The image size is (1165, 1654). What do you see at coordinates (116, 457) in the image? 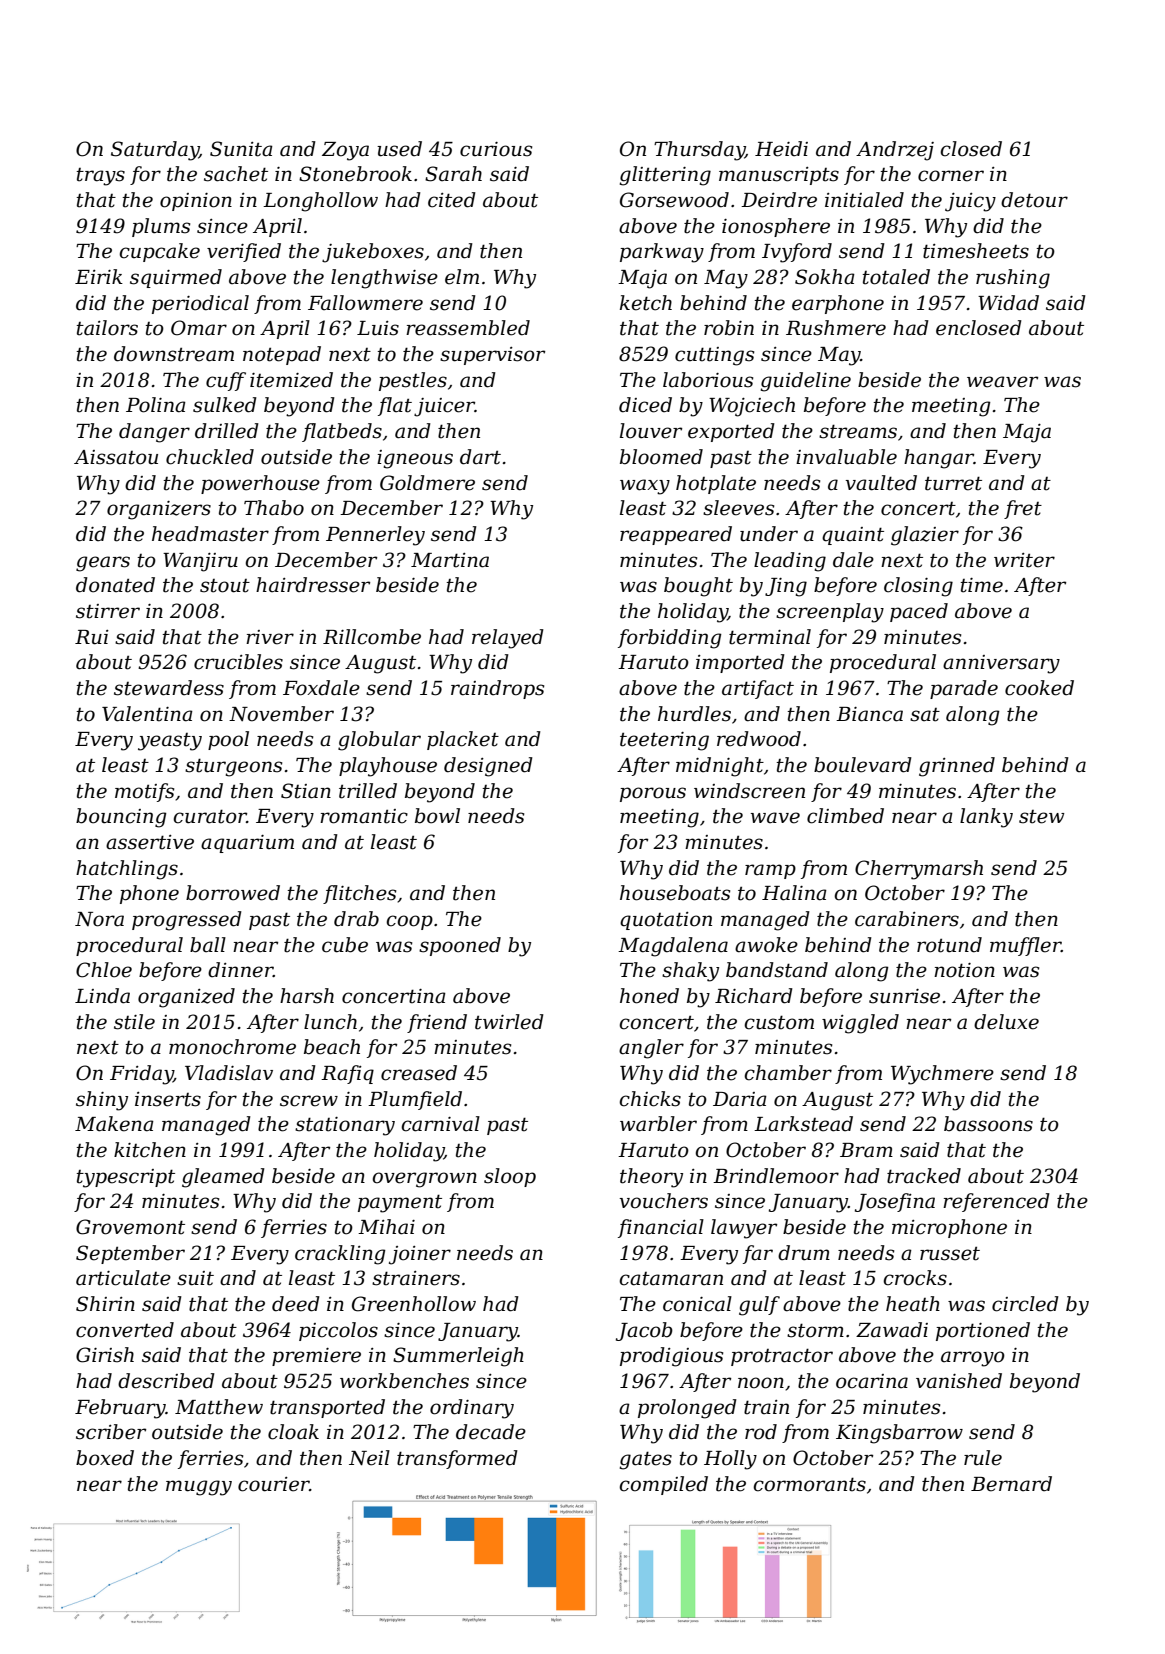
I see `Aissatou` at bounding box center [116, 457].
